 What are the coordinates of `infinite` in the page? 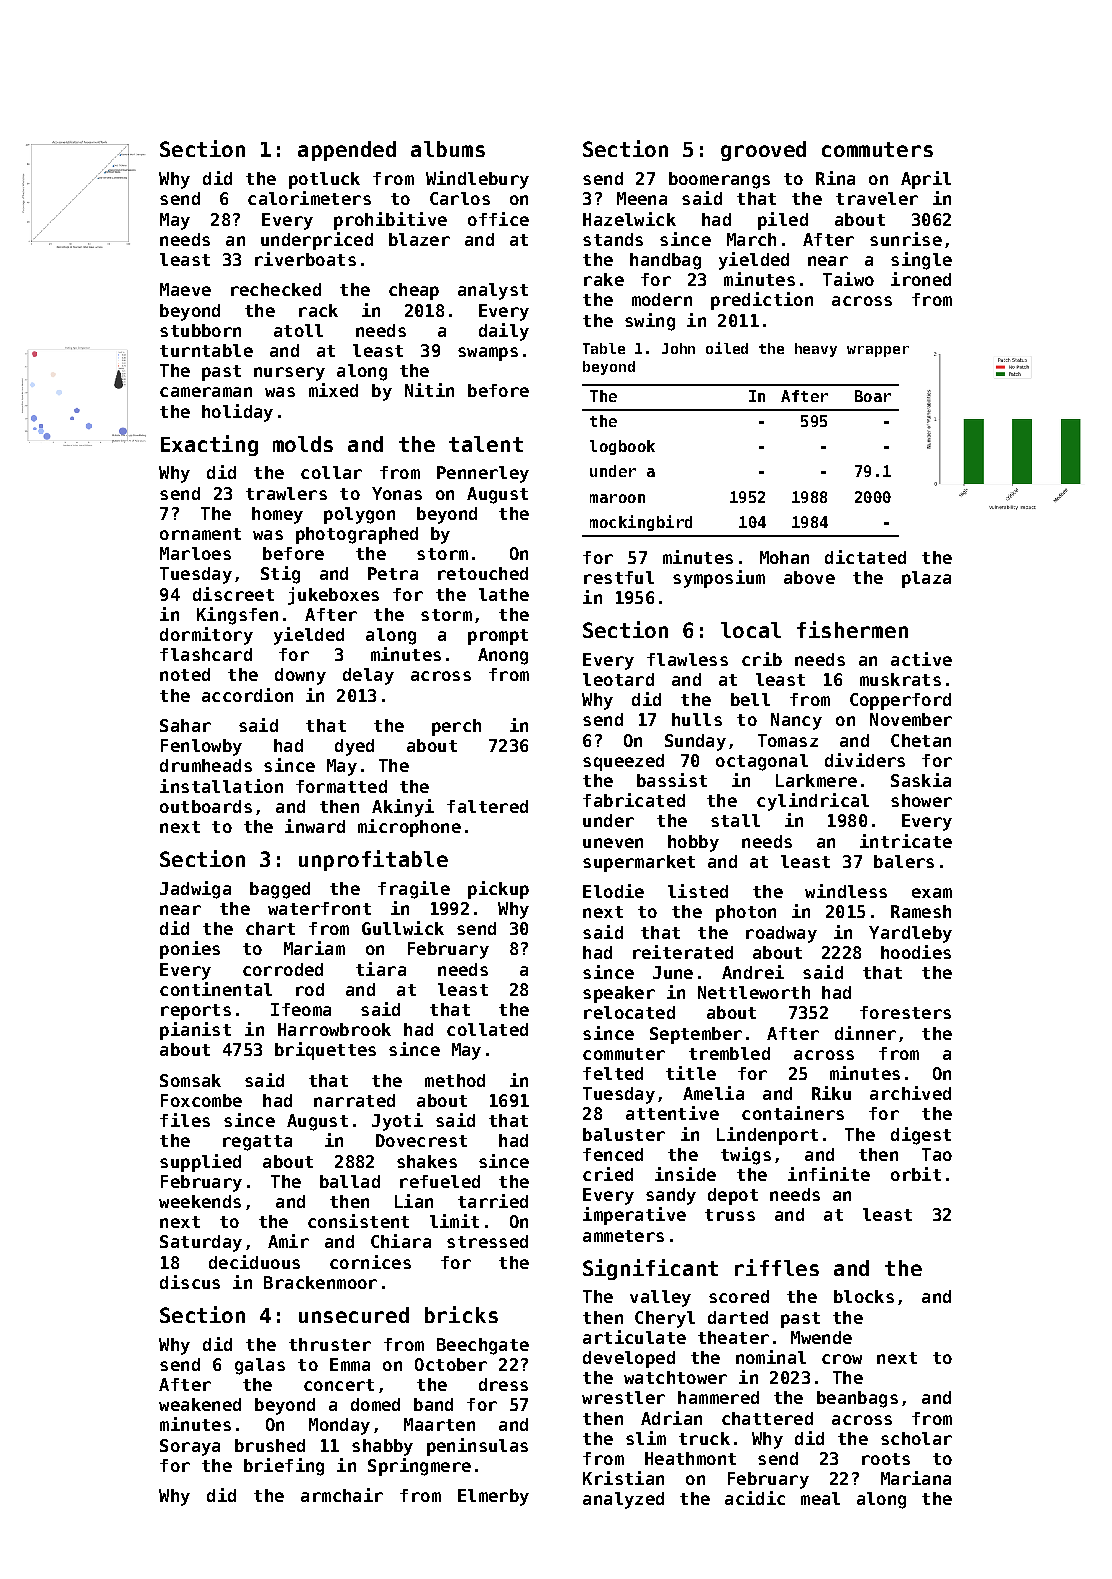 It's located at (829, 1174).
